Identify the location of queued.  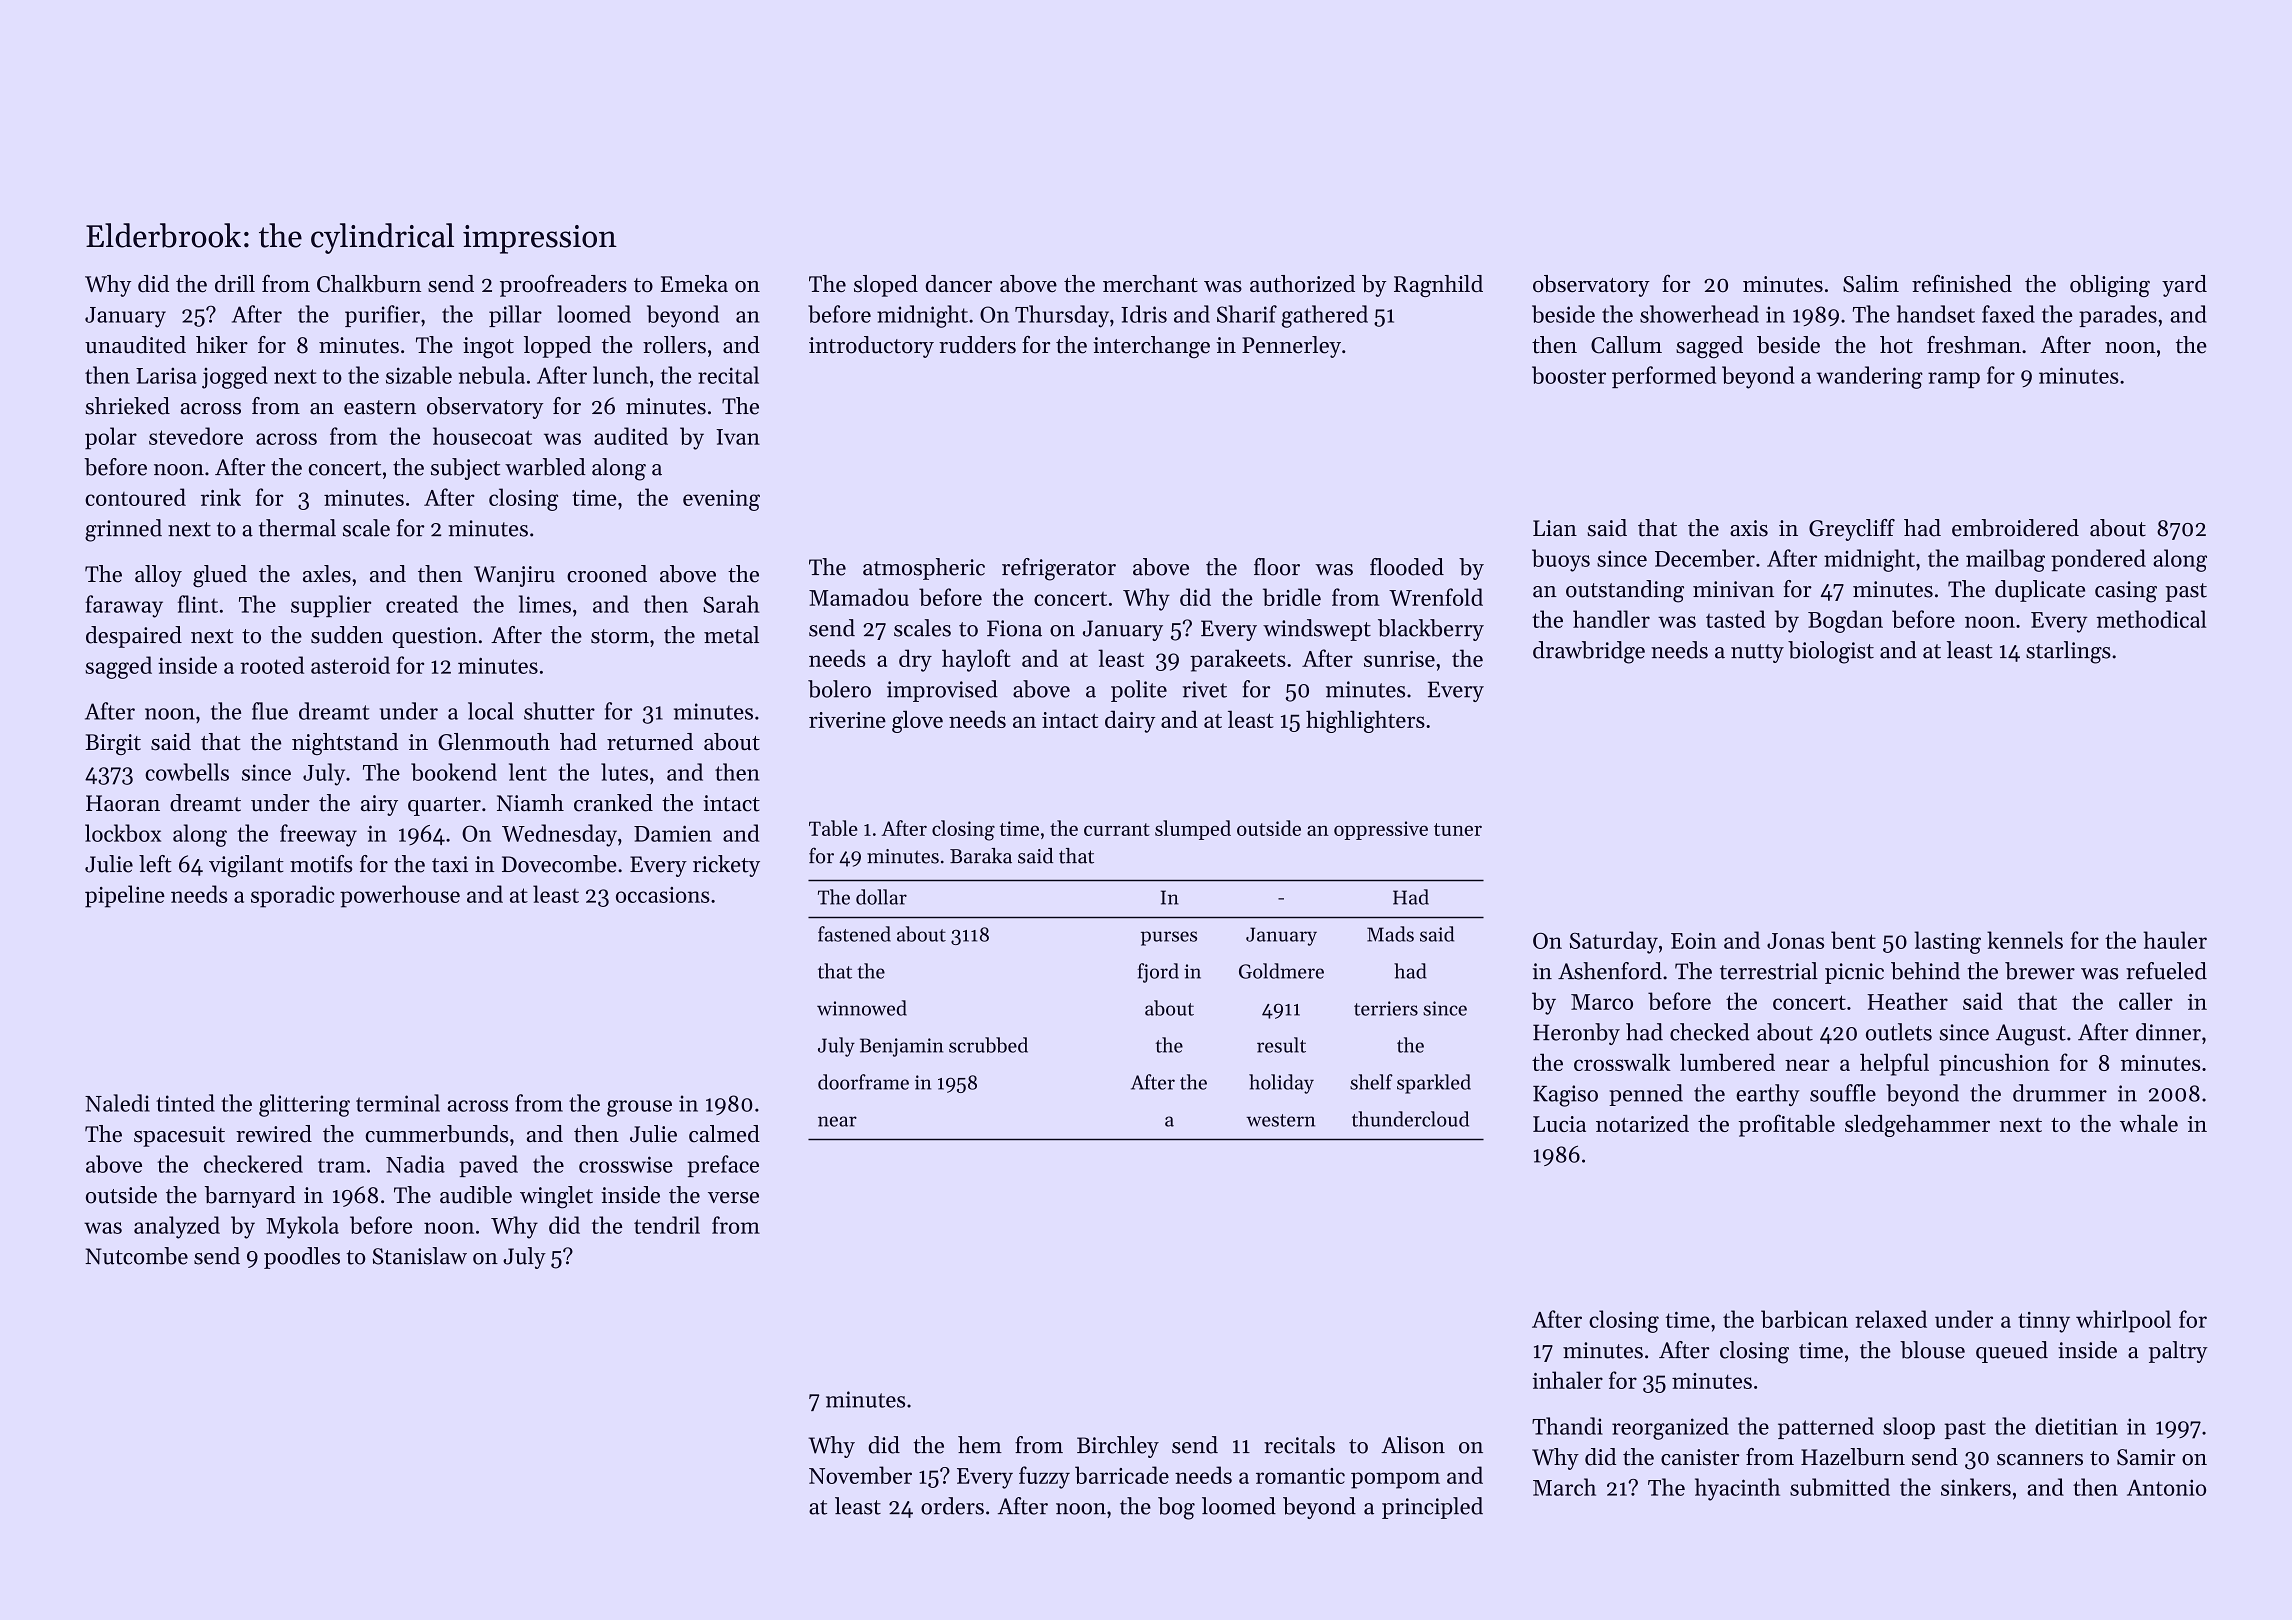
(2012, 1352).
